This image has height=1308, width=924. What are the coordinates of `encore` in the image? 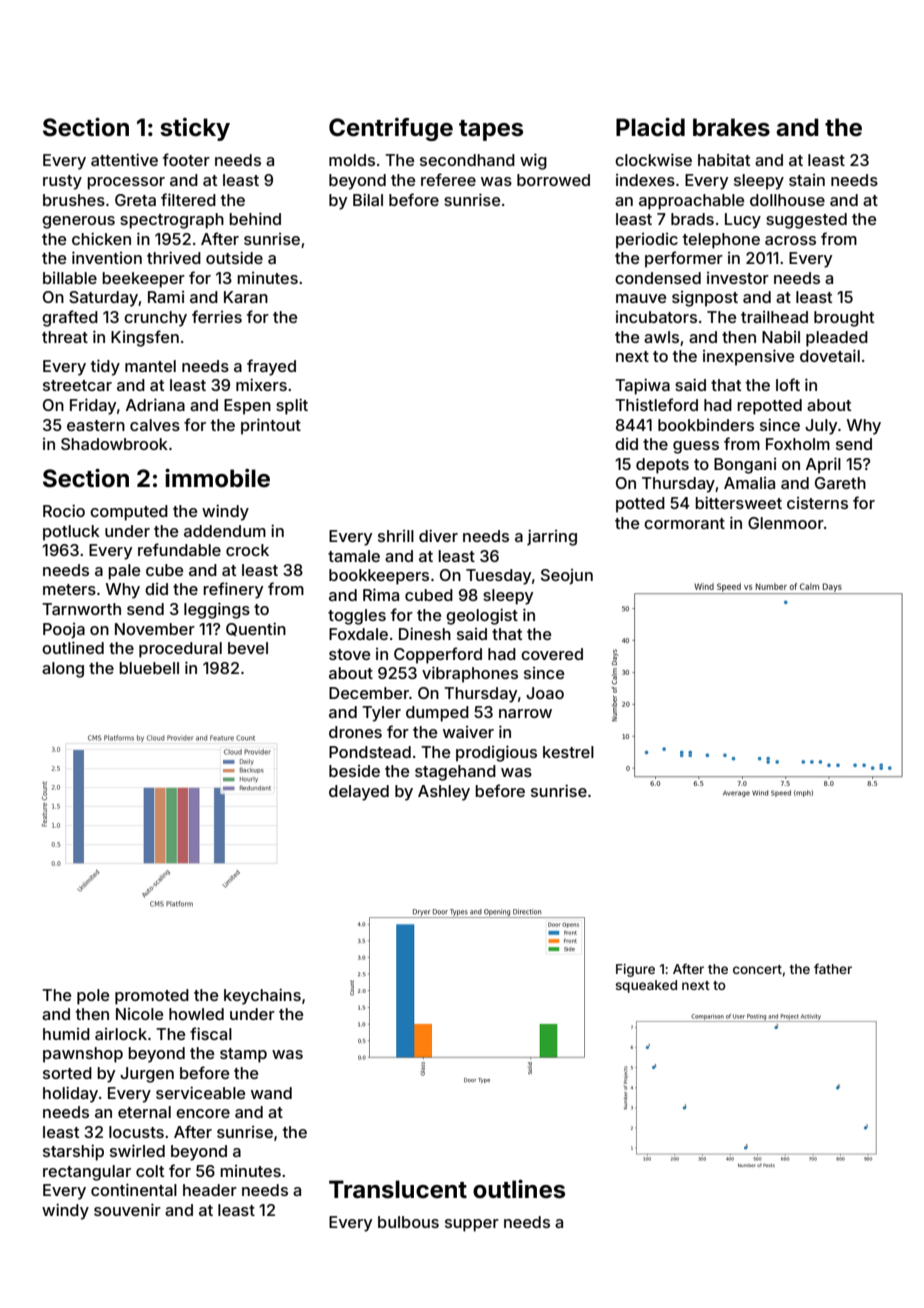 It's located at (203, 1113).
